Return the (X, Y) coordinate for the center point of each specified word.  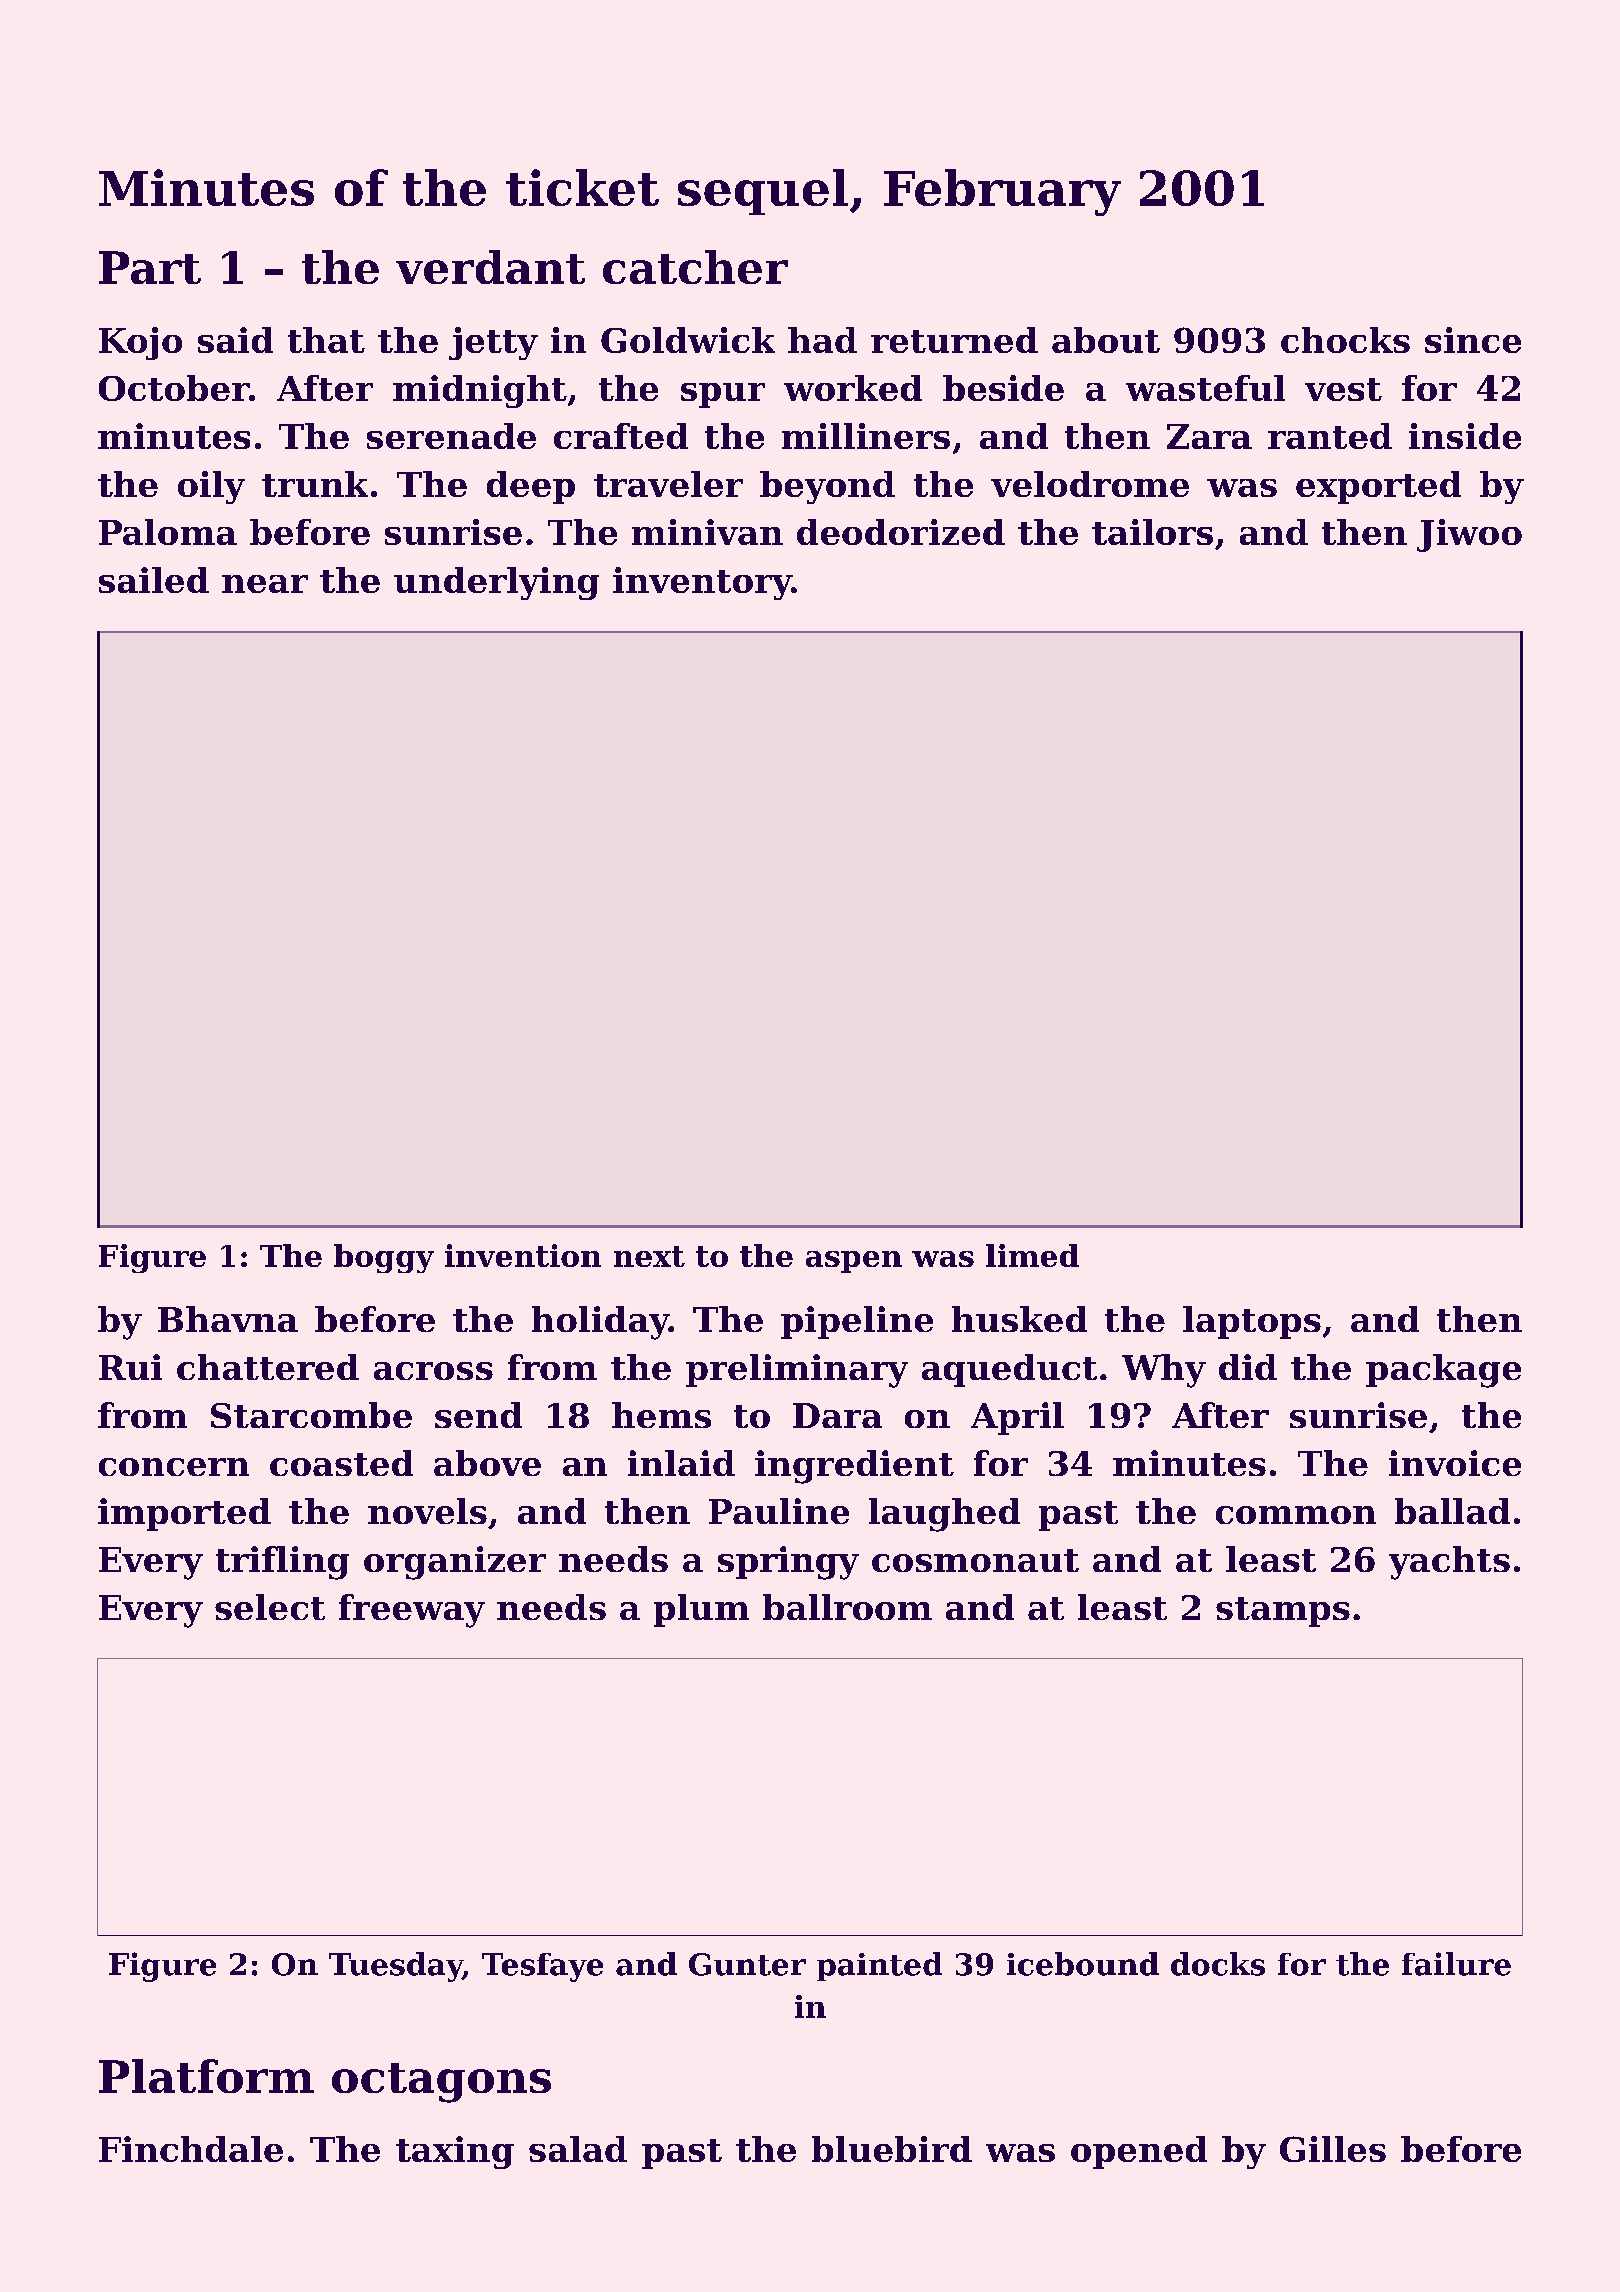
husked (1019, 1319)
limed (1032, 1255)
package (1443, 1371)
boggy (384, 1258)
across (433, 1371)
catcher (695, 267)
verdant (490, 267)
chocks (1345, 340)
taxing (455, 2152)
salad (578, 2149)
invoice (1455, 1463)
